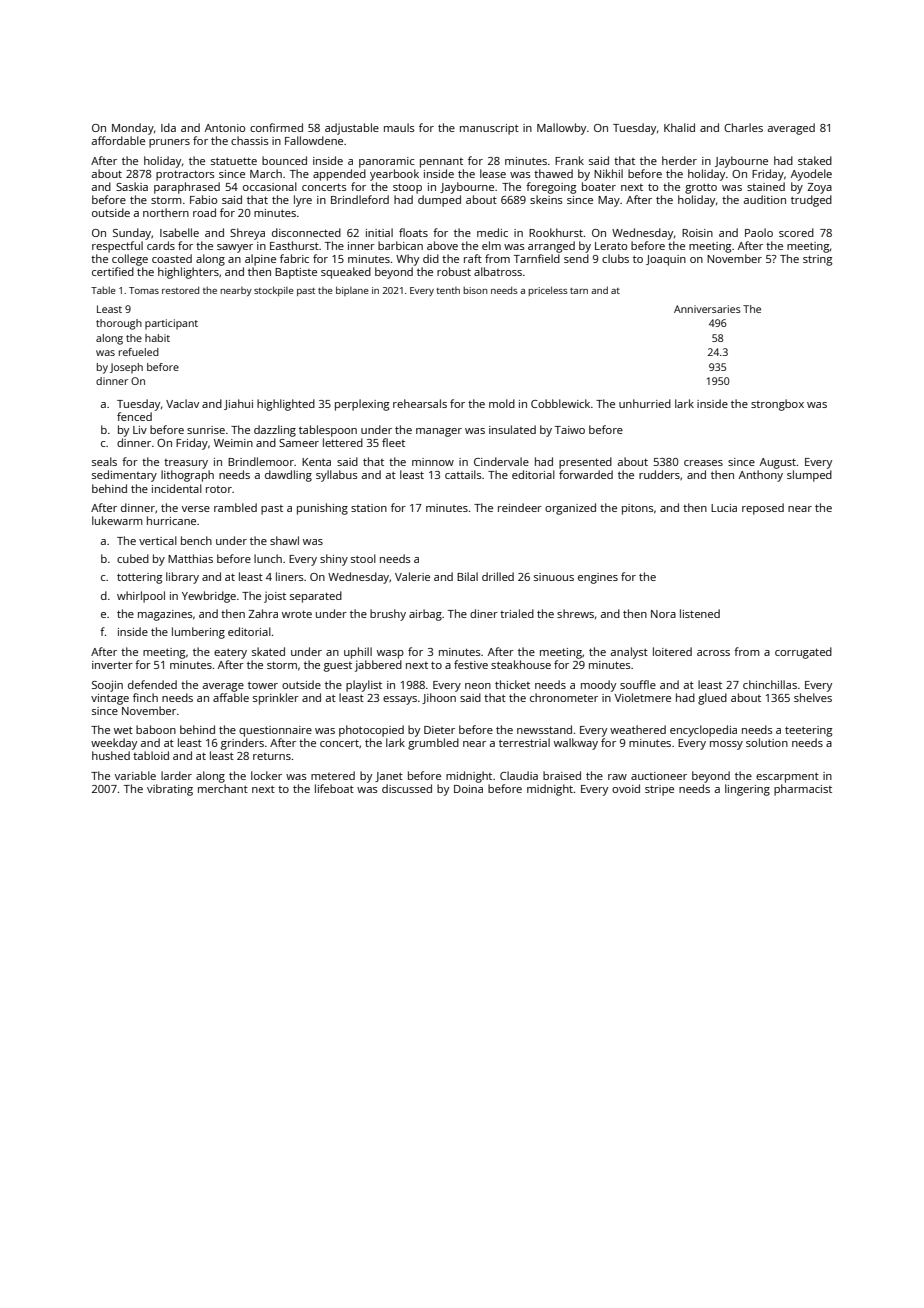 The image size is (924, 1308). What do you see at coordinates (209, 597) in the screenshot?
I see `Yewbridge` at bounding box center [209, 597].
